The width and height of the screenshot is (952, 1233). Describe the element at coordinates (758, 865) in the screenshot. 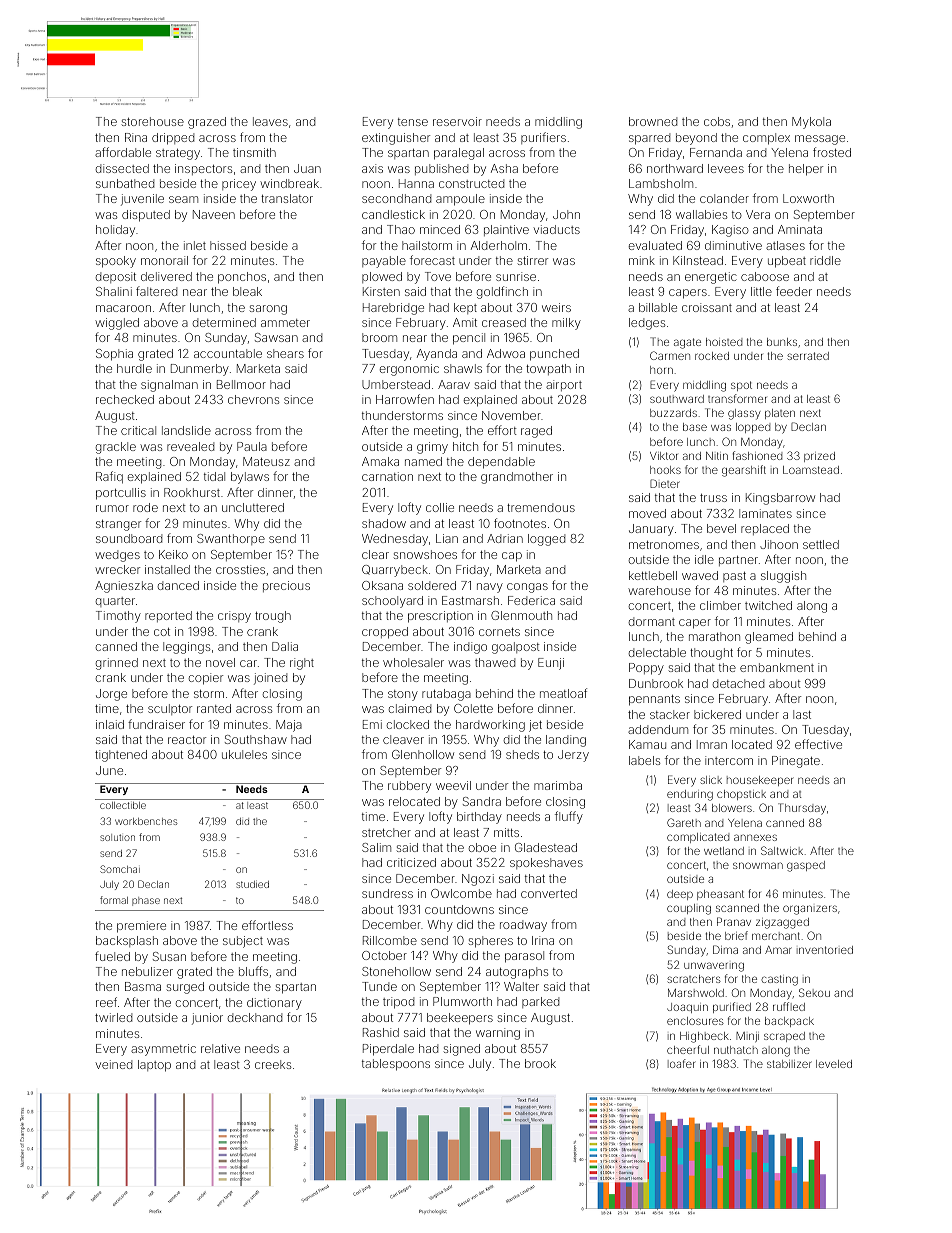

I see `snowman` at that location.
